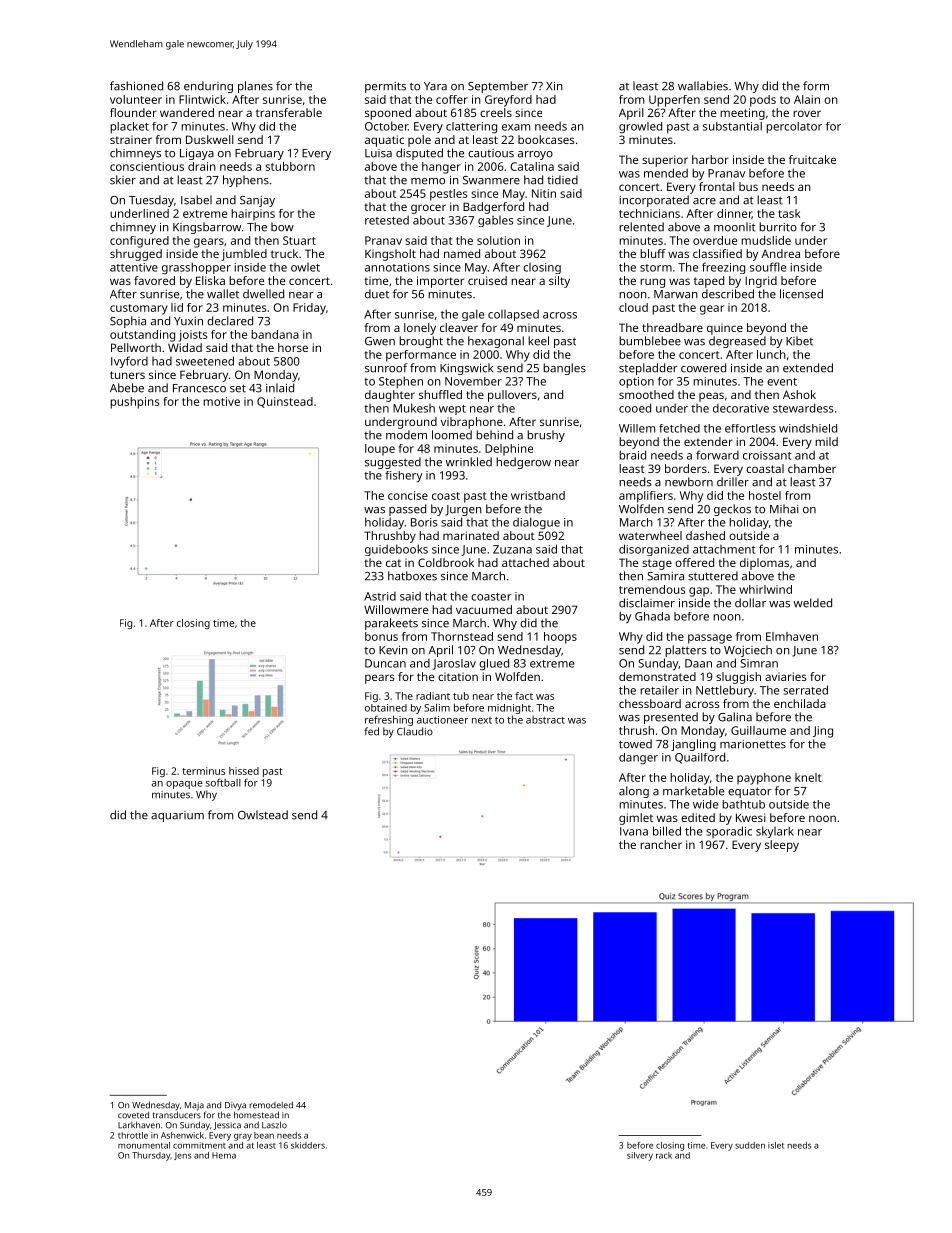 The width and height of the screenshot is (952, 1233). Describe the element at coordinates (689, 482) in the screenshot. I see `newborn` at that location.
